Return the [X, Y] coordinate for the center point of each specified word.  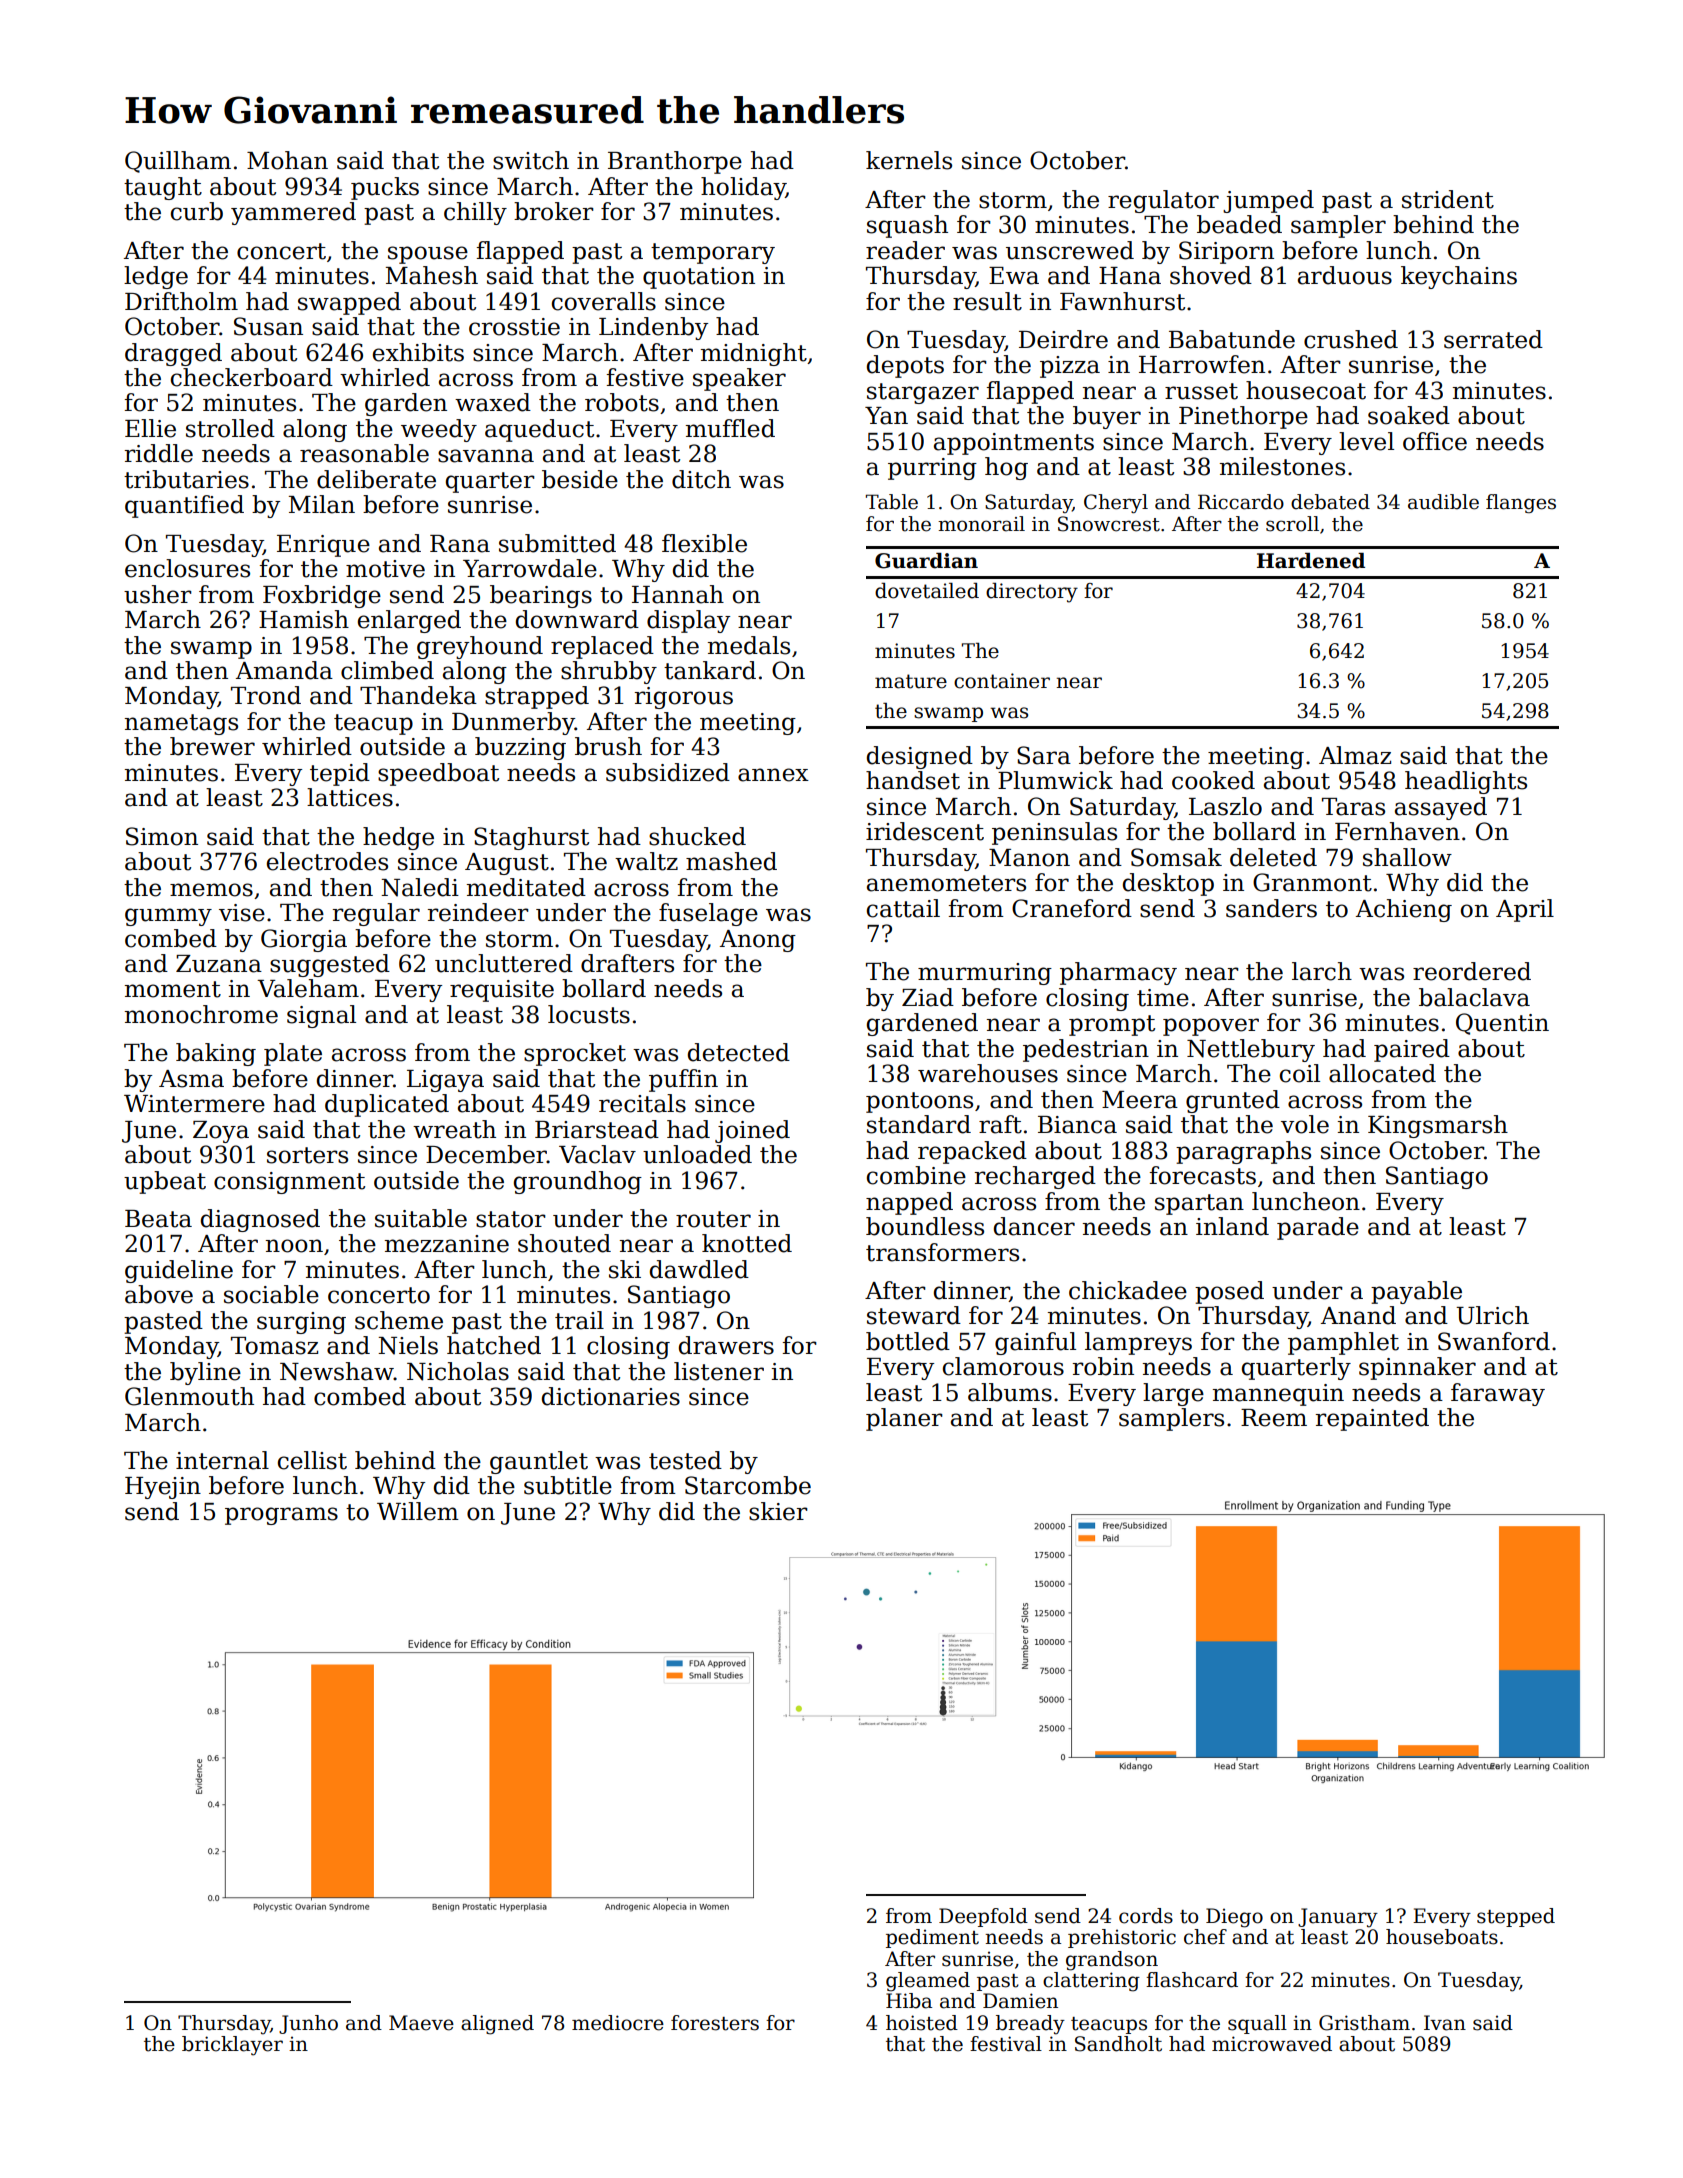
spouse [428, 255]
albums [1010, 1392]
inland [1232, 1226]
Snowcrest [1109, 524]
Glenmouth [189, 1396]
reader [905, 250]
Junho [308, 2024]
